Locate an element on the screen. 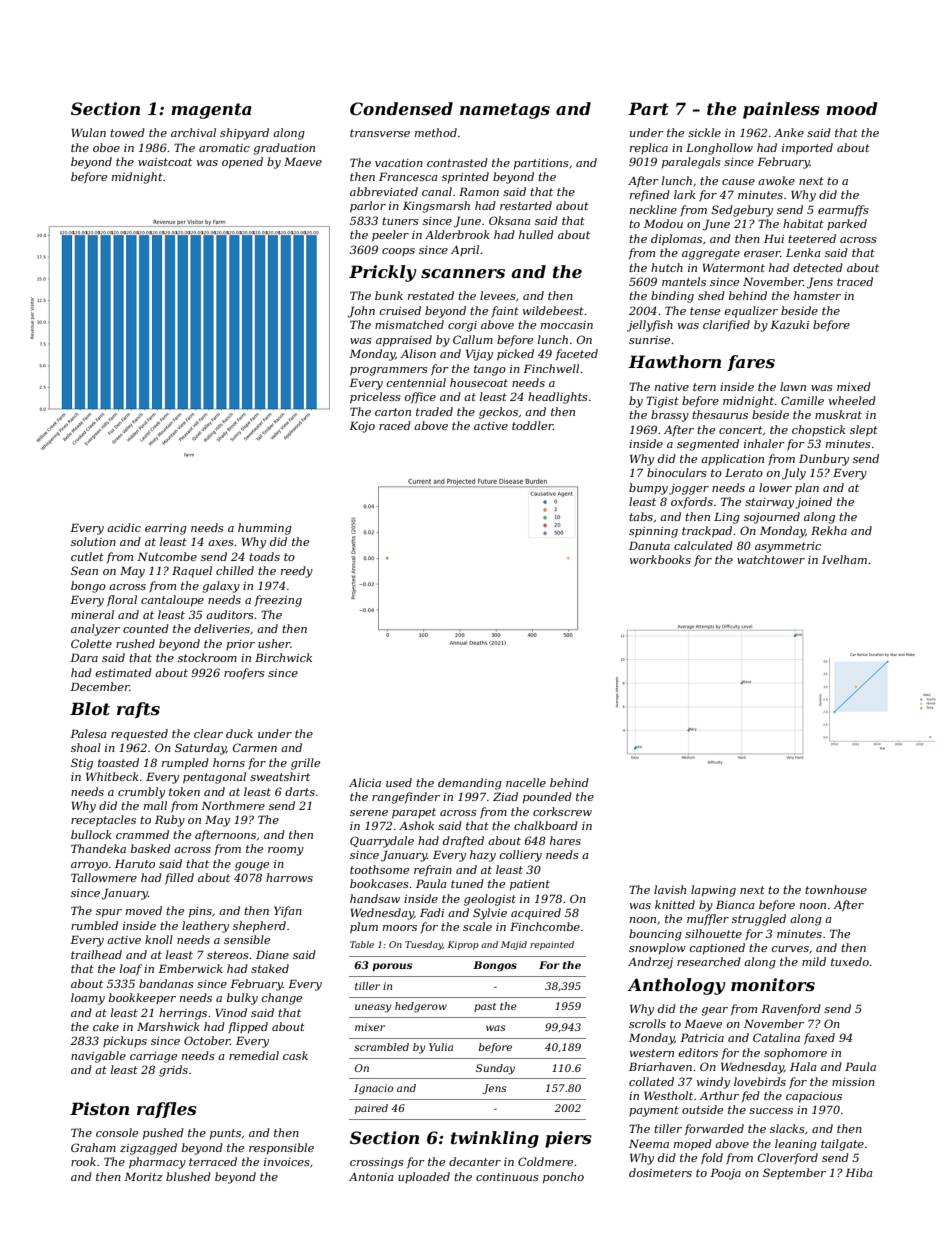 Image resolution: width=952 pixels, height=1233 pixels. peeler is located at coordinates (390, 236).
